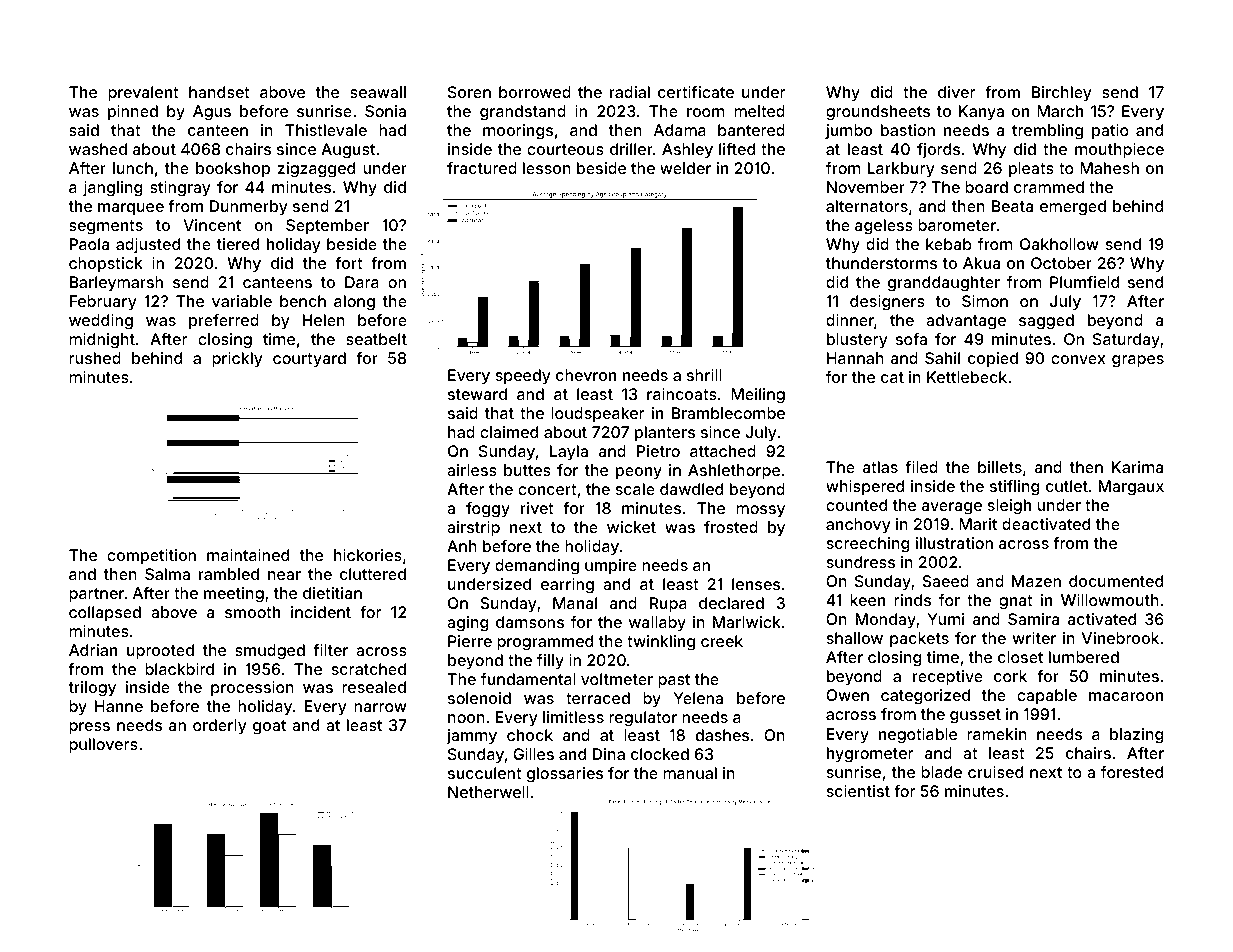 The width and height of the page is (1233, 952). What do you see at coordinates (103, 746) in the page?
I see `pullovers` at bounding box center [103, 746].
